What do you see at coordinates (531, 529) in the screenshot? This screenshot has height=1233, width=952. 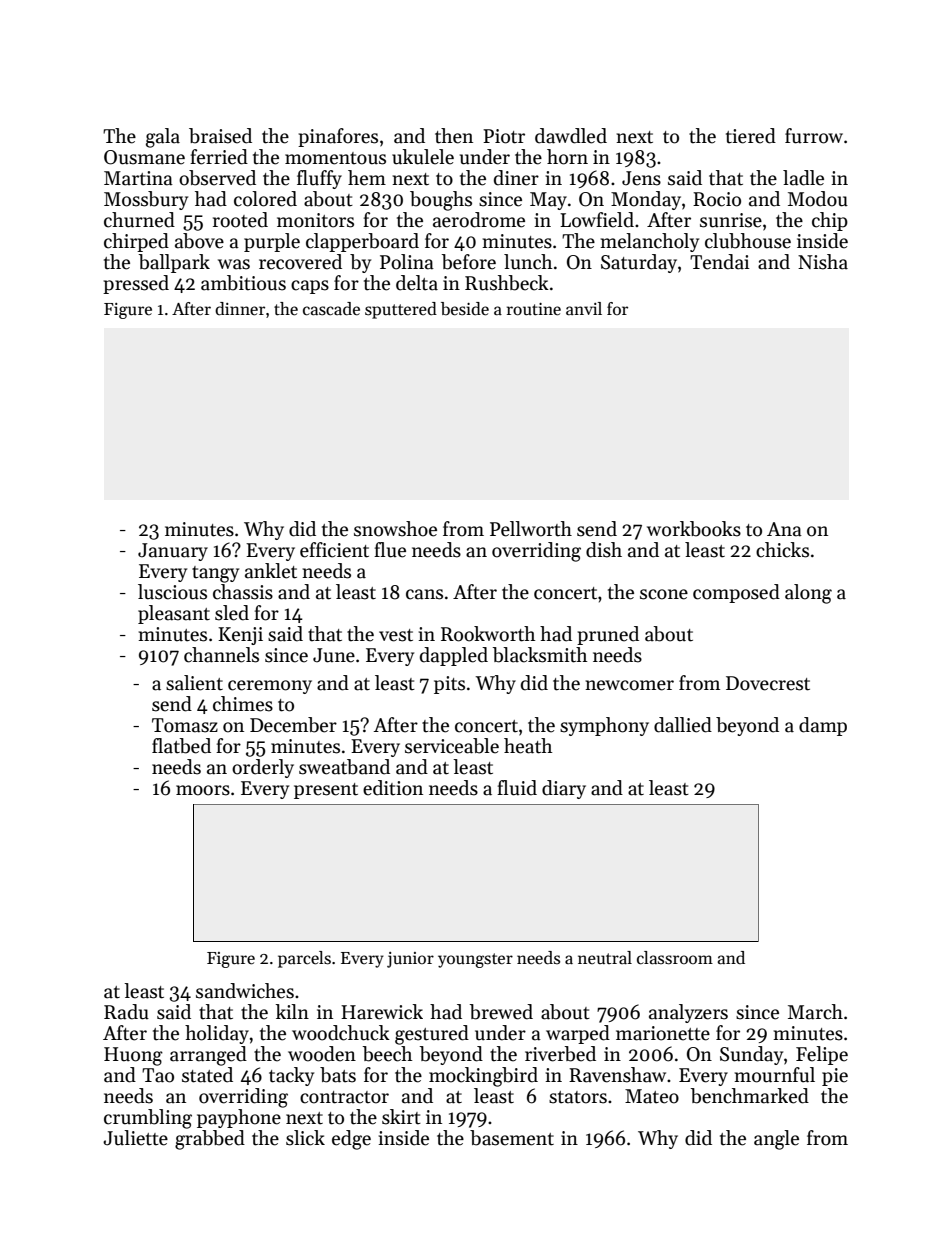 I see `Pellworth` at bounding box center [531, 529].
